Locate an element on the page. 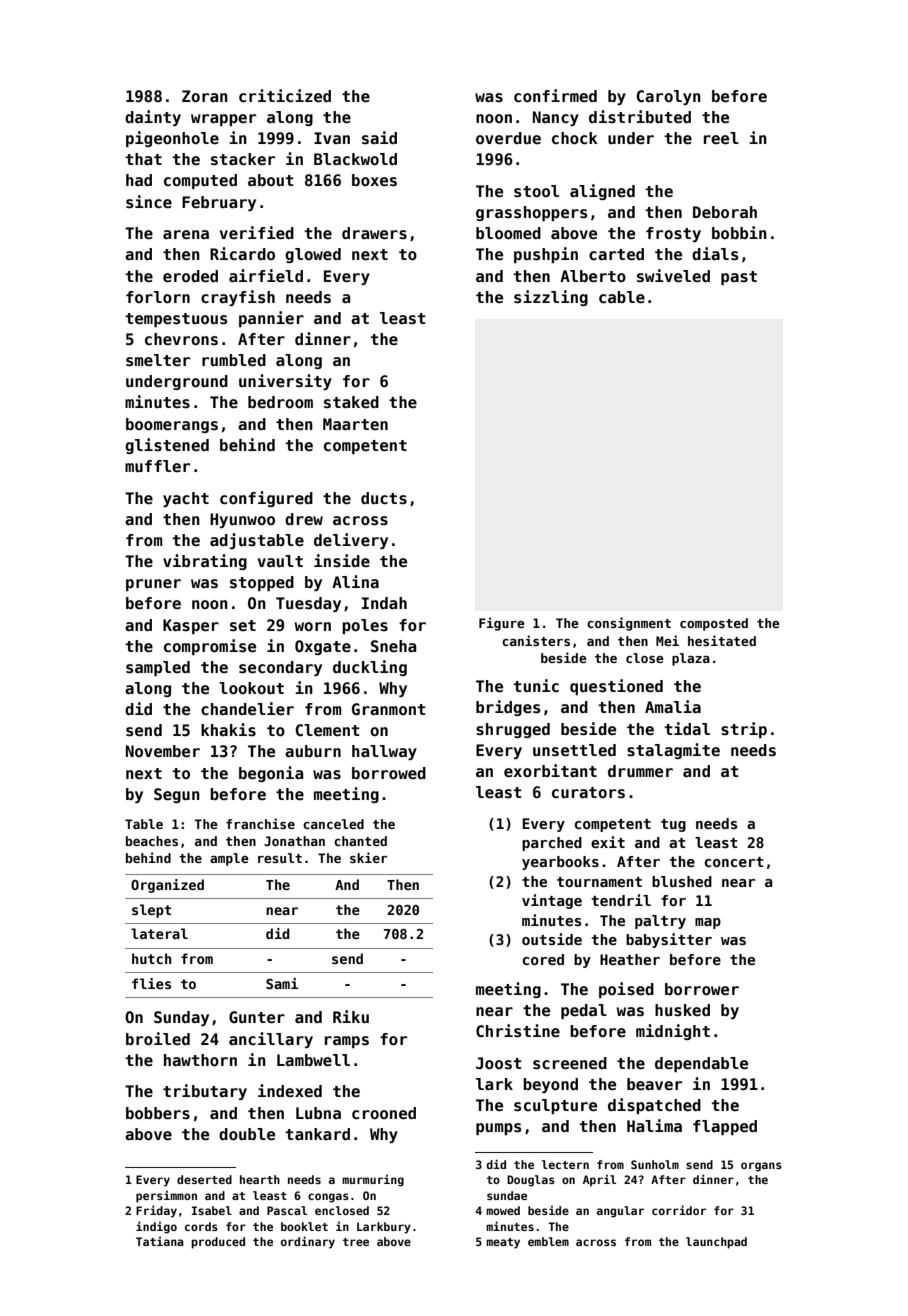 This page has height=1316, width=908. consignment is located at coordinates (629, 624).
